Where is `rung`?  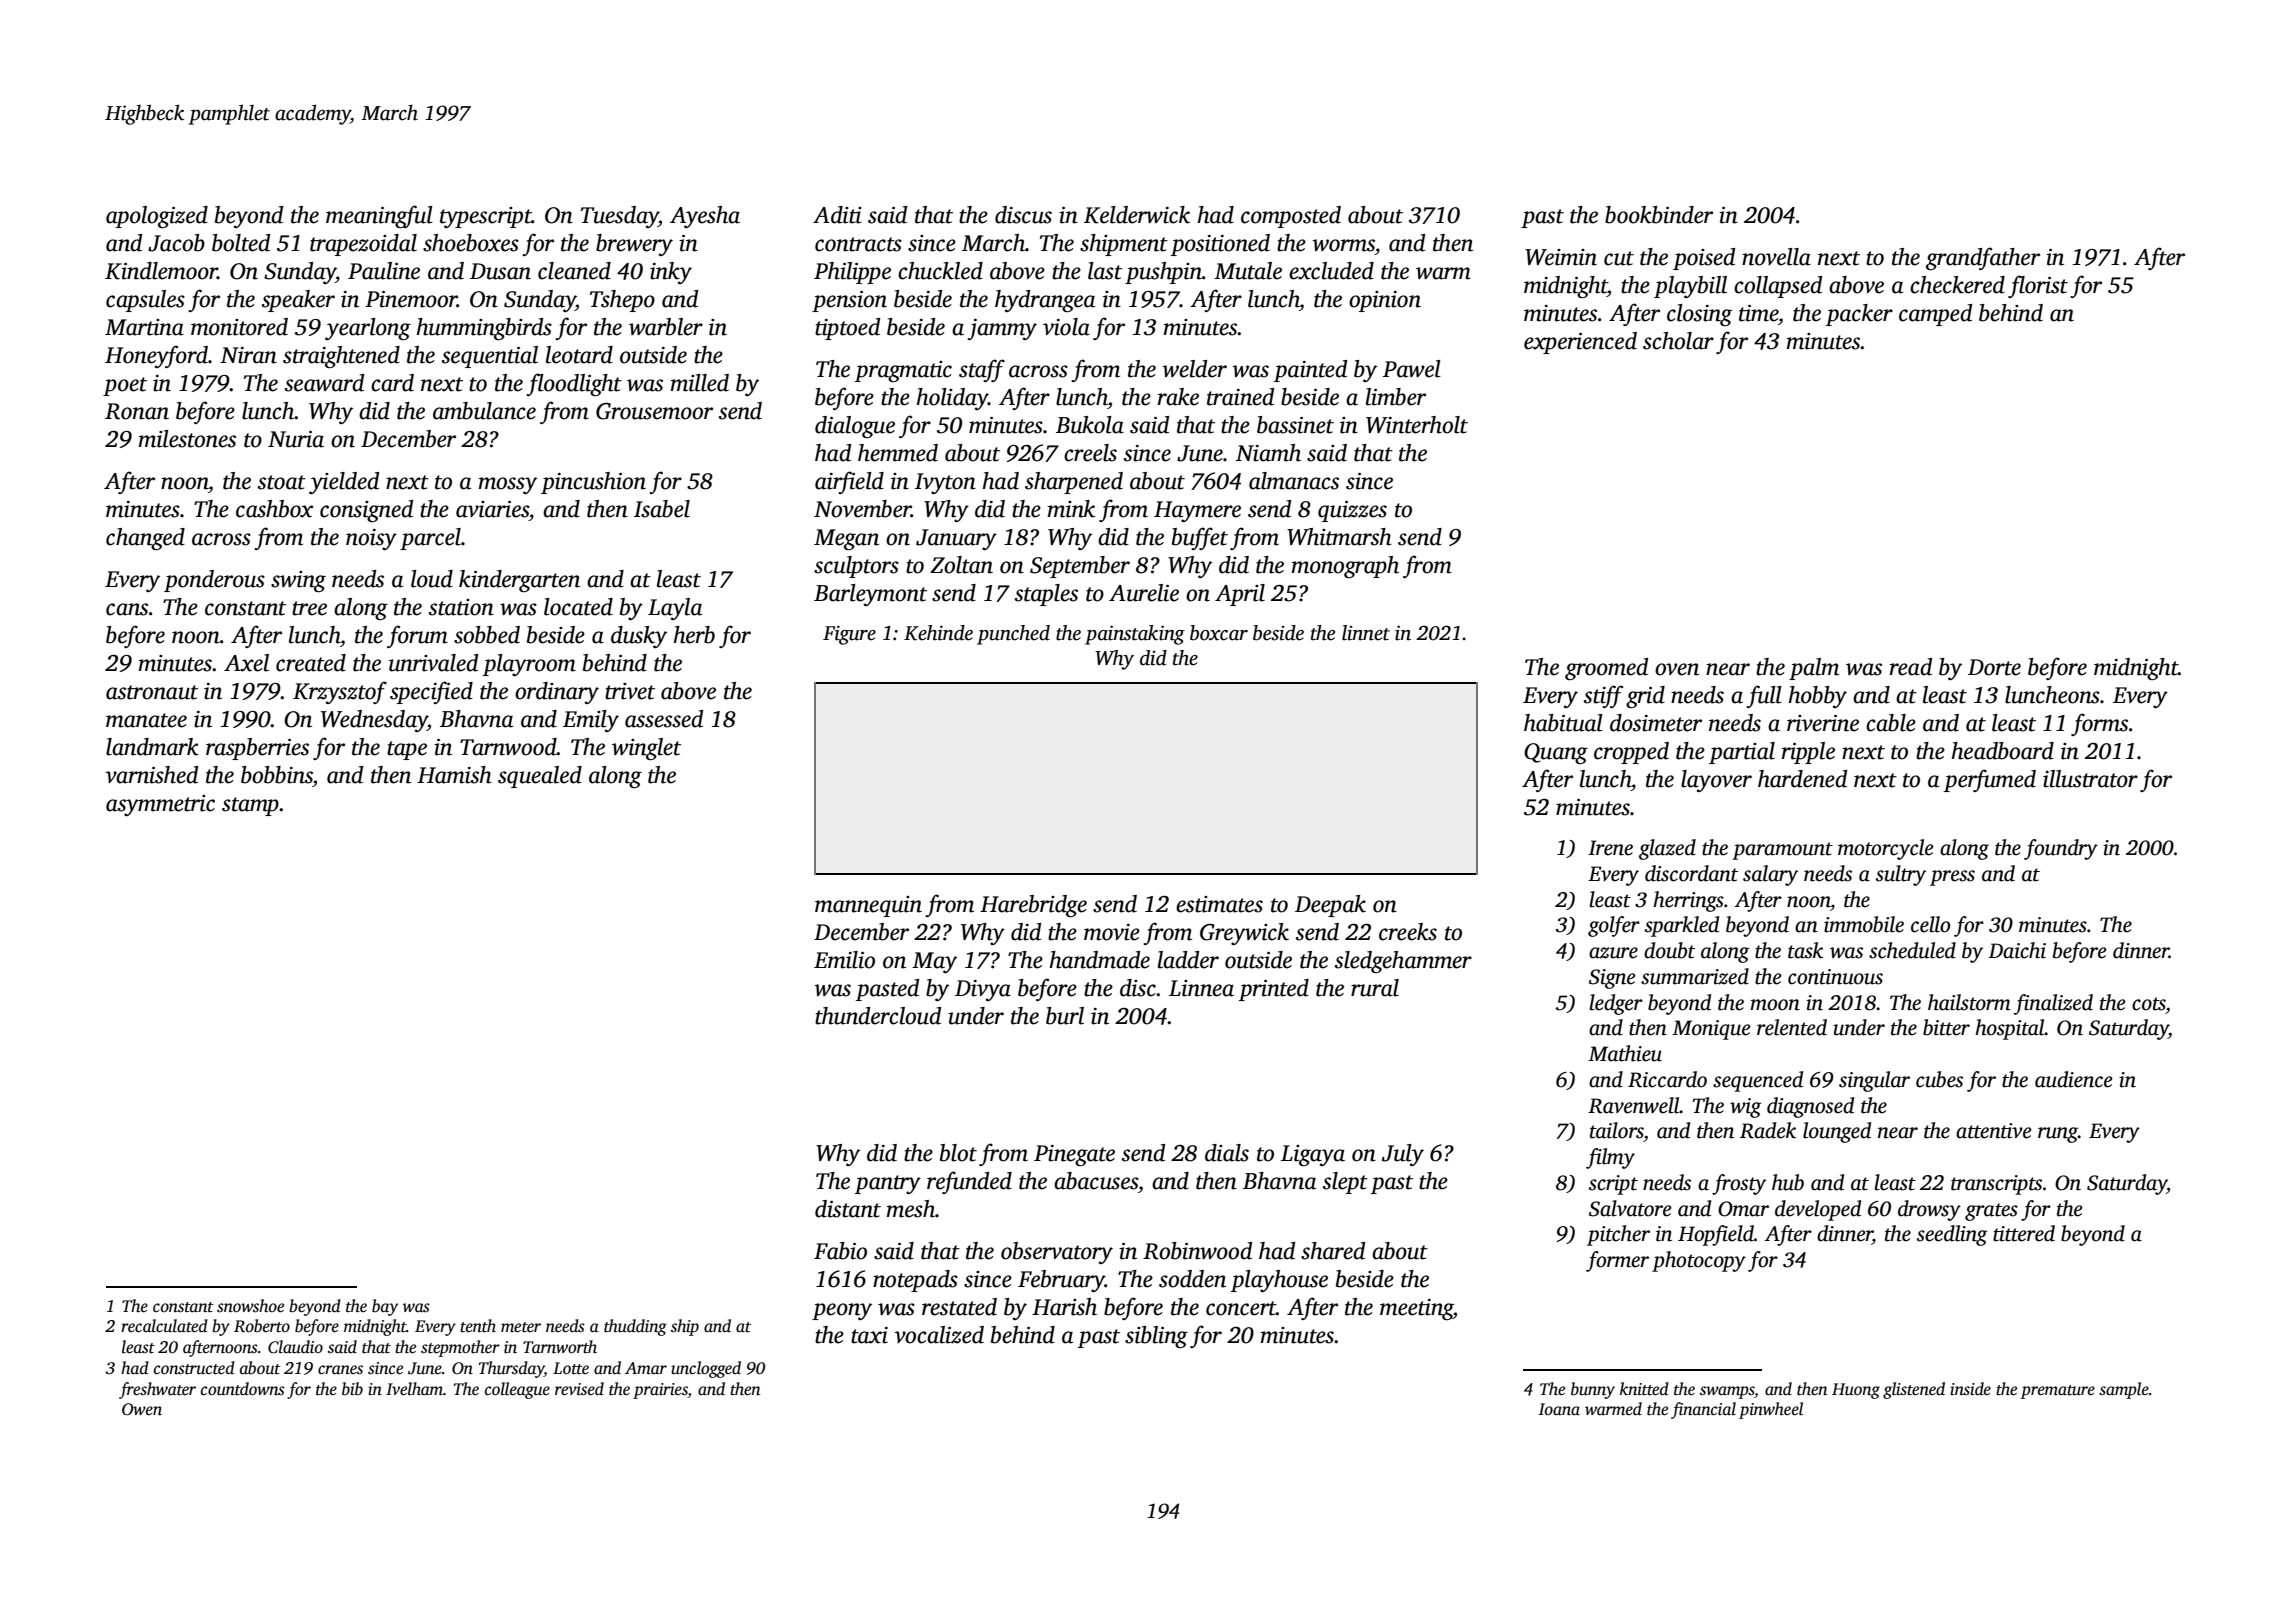 rung is located at coordinates (2058, 1135).
